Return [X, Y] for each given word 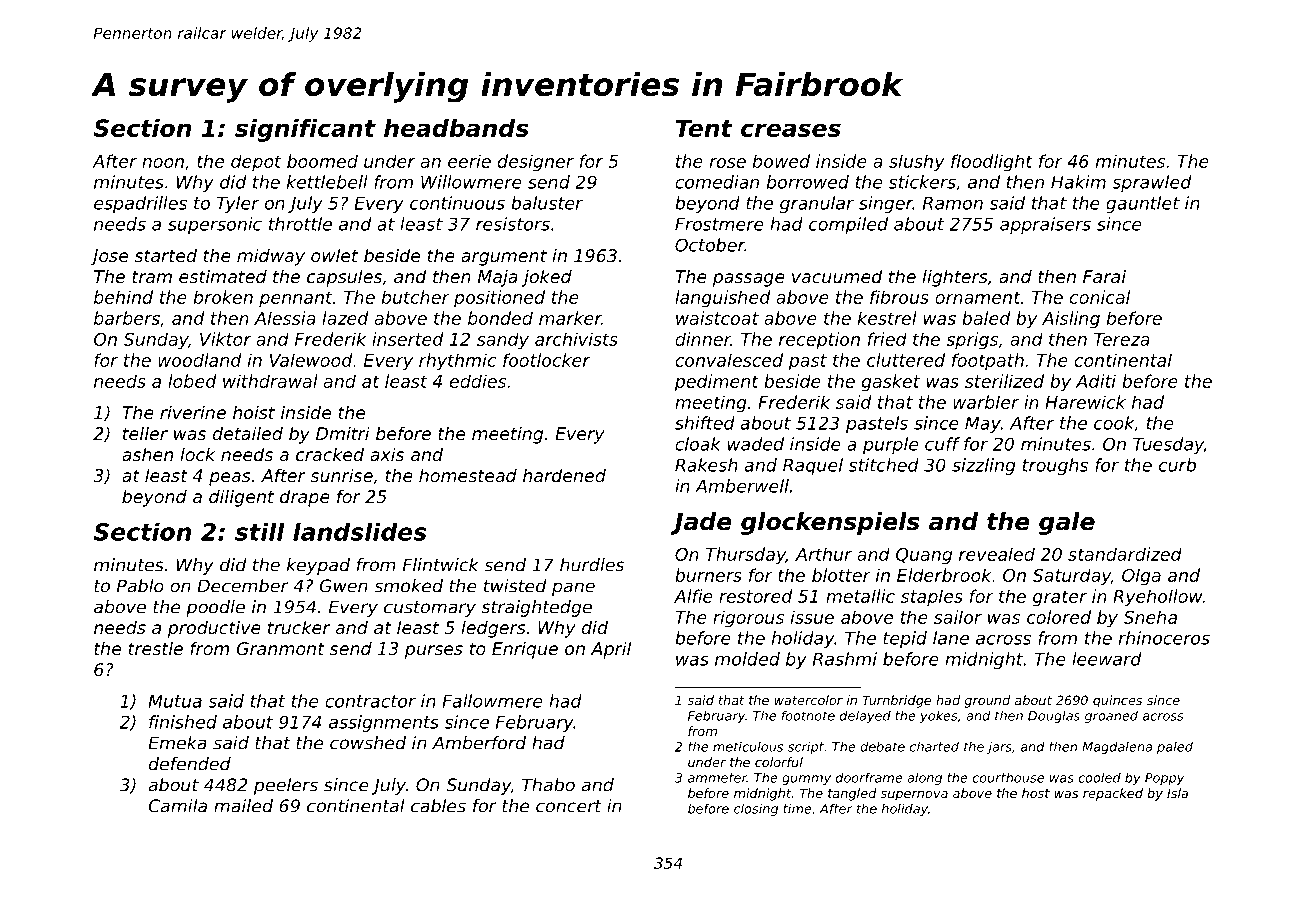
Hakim [1078, 182]
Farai [1104, 276]
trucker [299, 627]
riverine [193, 412]
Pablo [140, 586]
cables [438, 806]
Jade [701, 523]
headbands [456, 128]
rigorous [748, 619]
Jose [109, 257]
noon [163, 163]
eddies [478, 381]
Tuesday [1168, 445]
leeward [1107, 659]
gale [1067, 523]
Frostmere [719, 224]
